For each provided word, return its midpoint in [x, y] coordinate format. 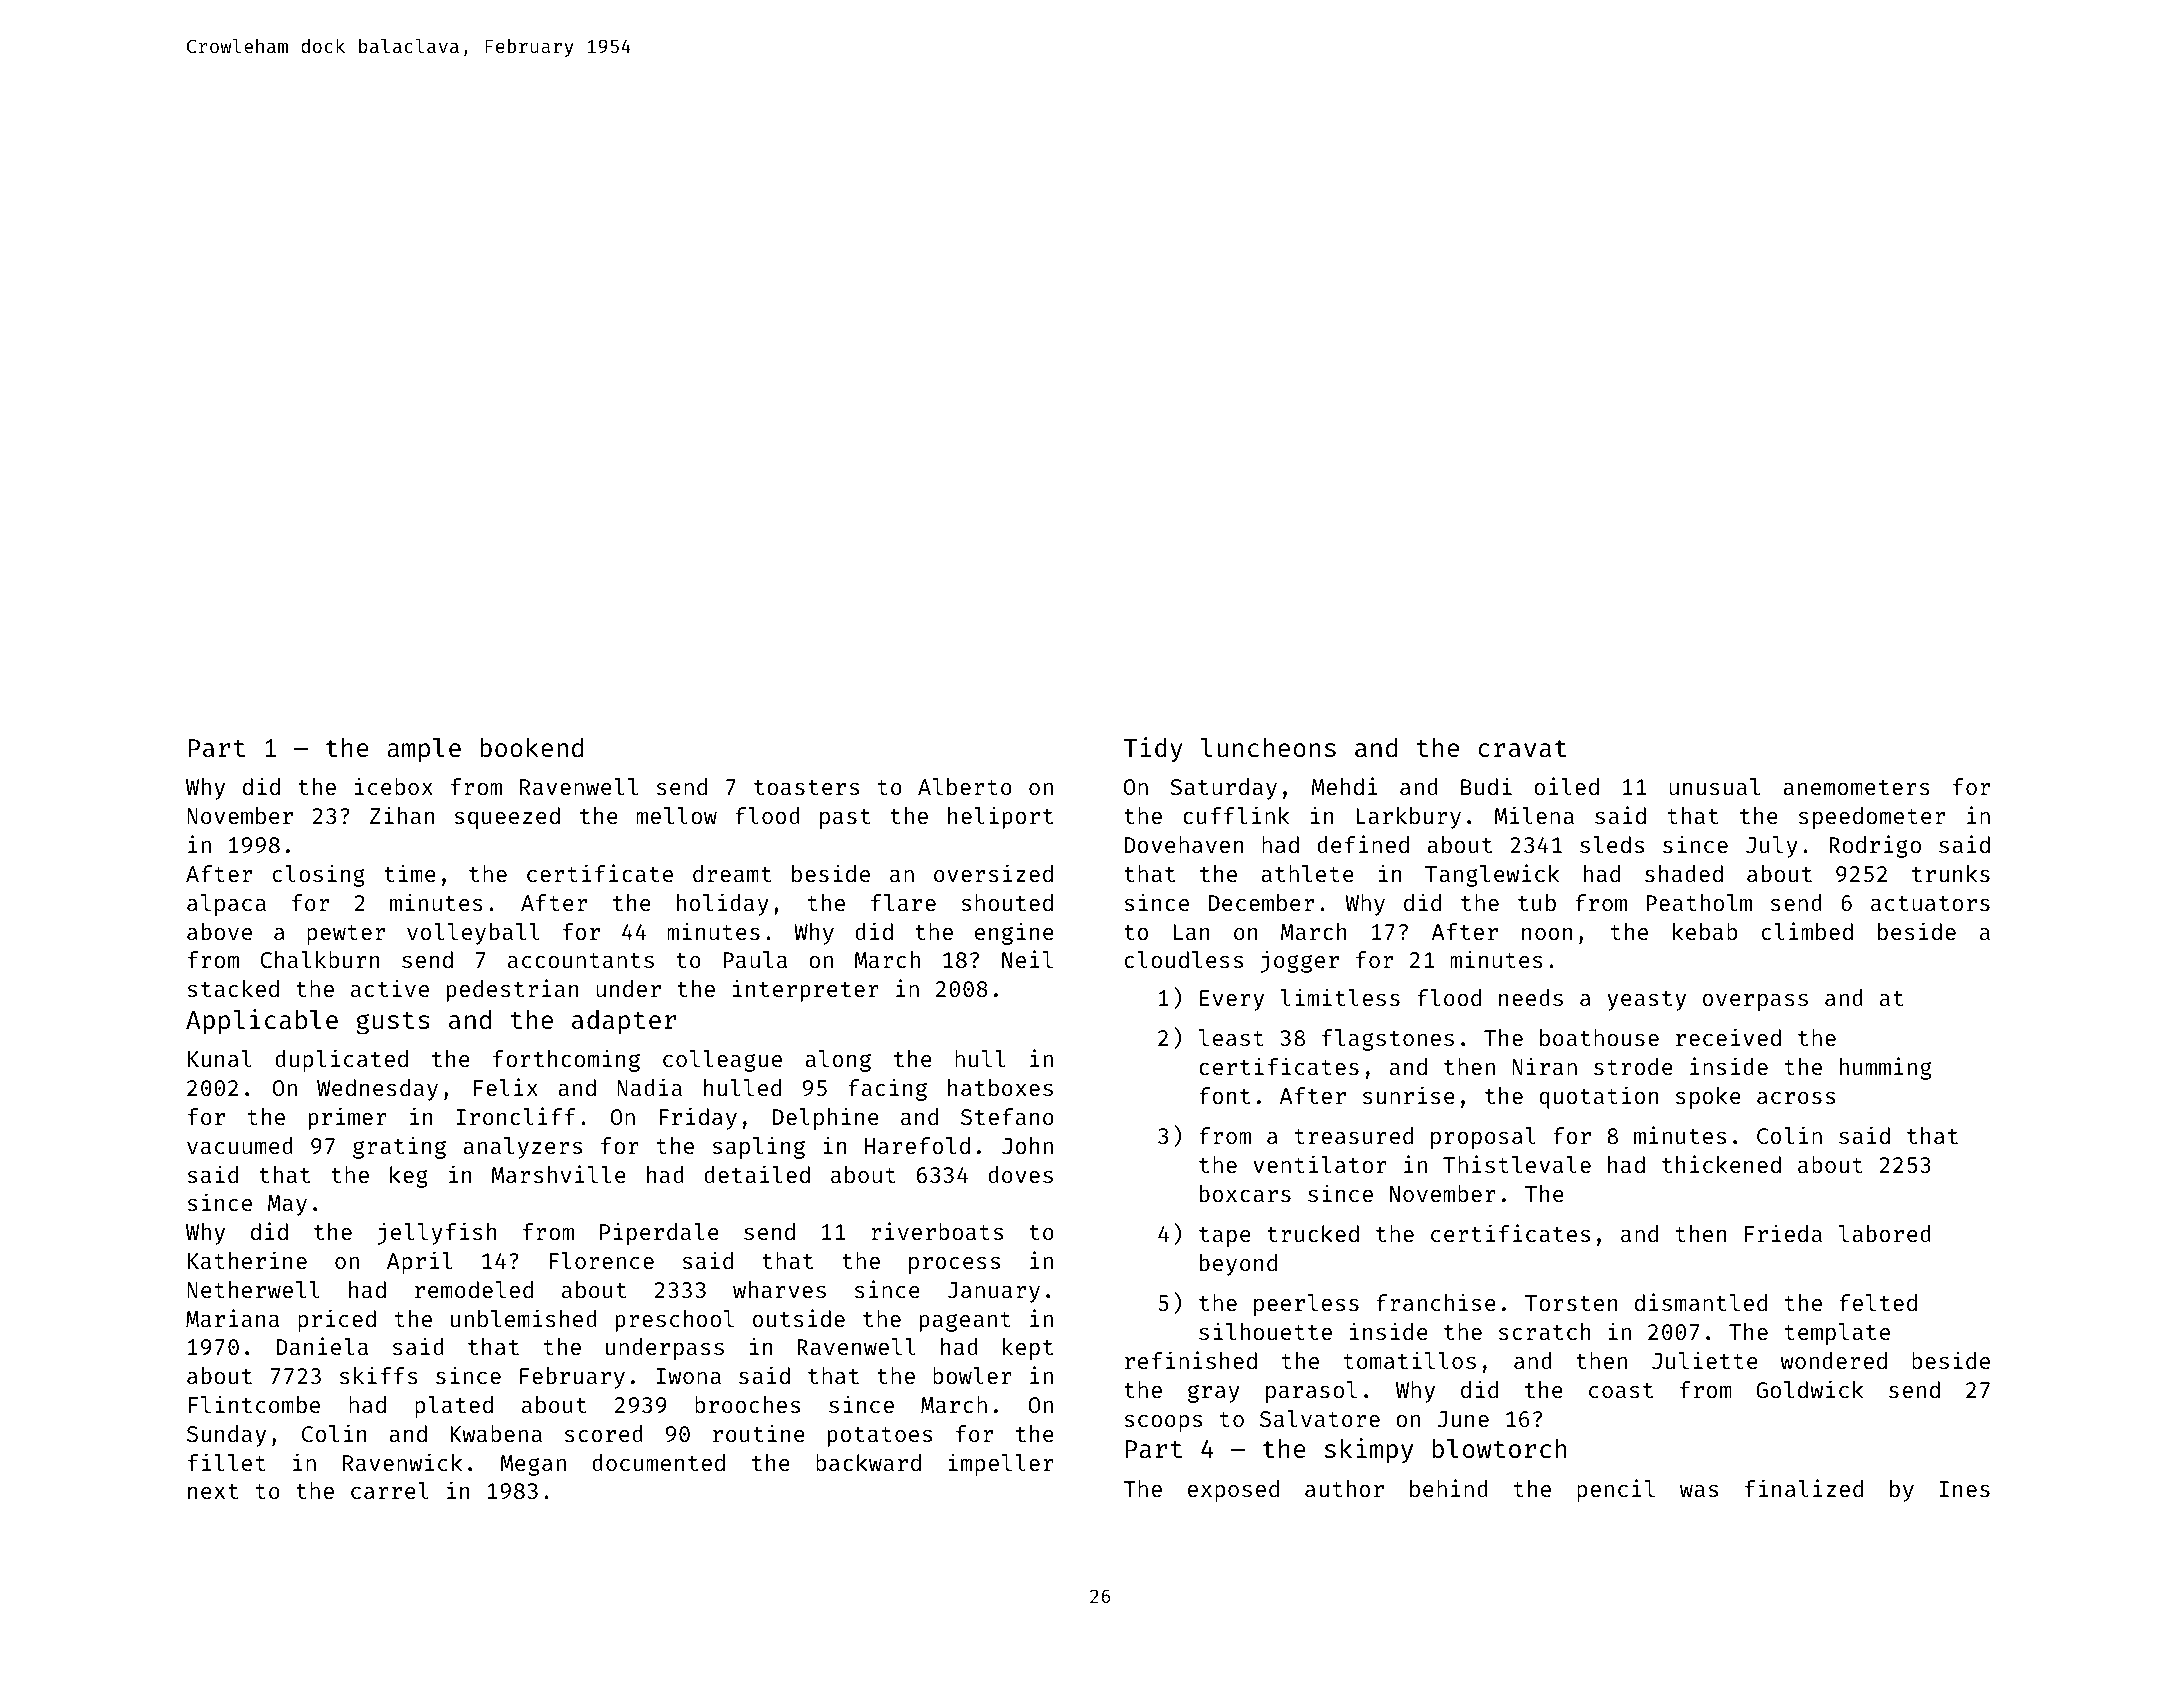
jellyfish [437, 1233]
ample [424, 750]
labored [1885, 1233]
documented [658, 1462]
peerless [1306, 1305]
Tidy [1153, 750]
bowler [972, 1375]
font [1224, 1095]
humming [1886, 1068]
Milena [1534, 815]
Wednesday [377, 1090]
